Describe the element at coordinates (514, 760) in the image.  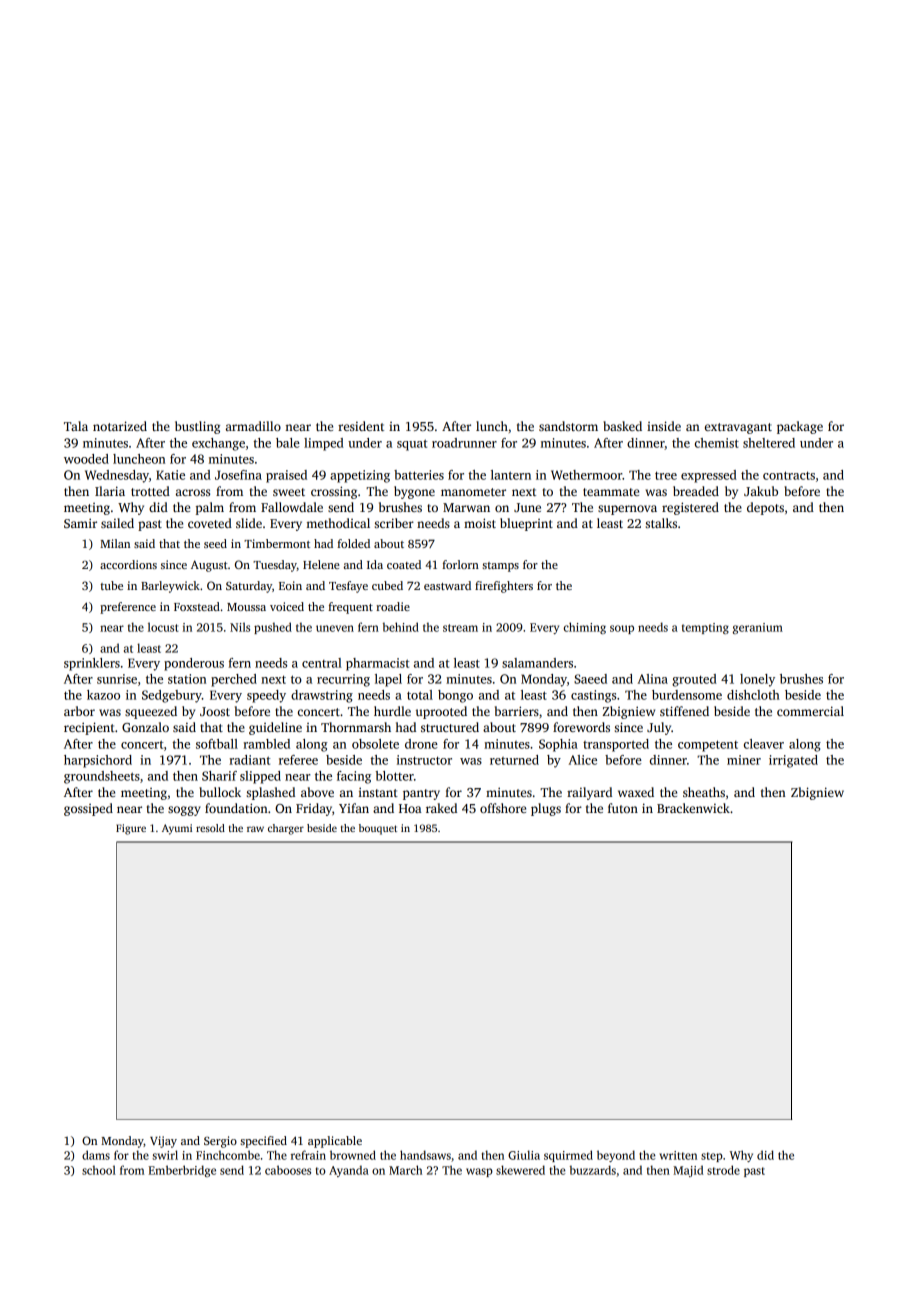
I see `returned` at that location.
